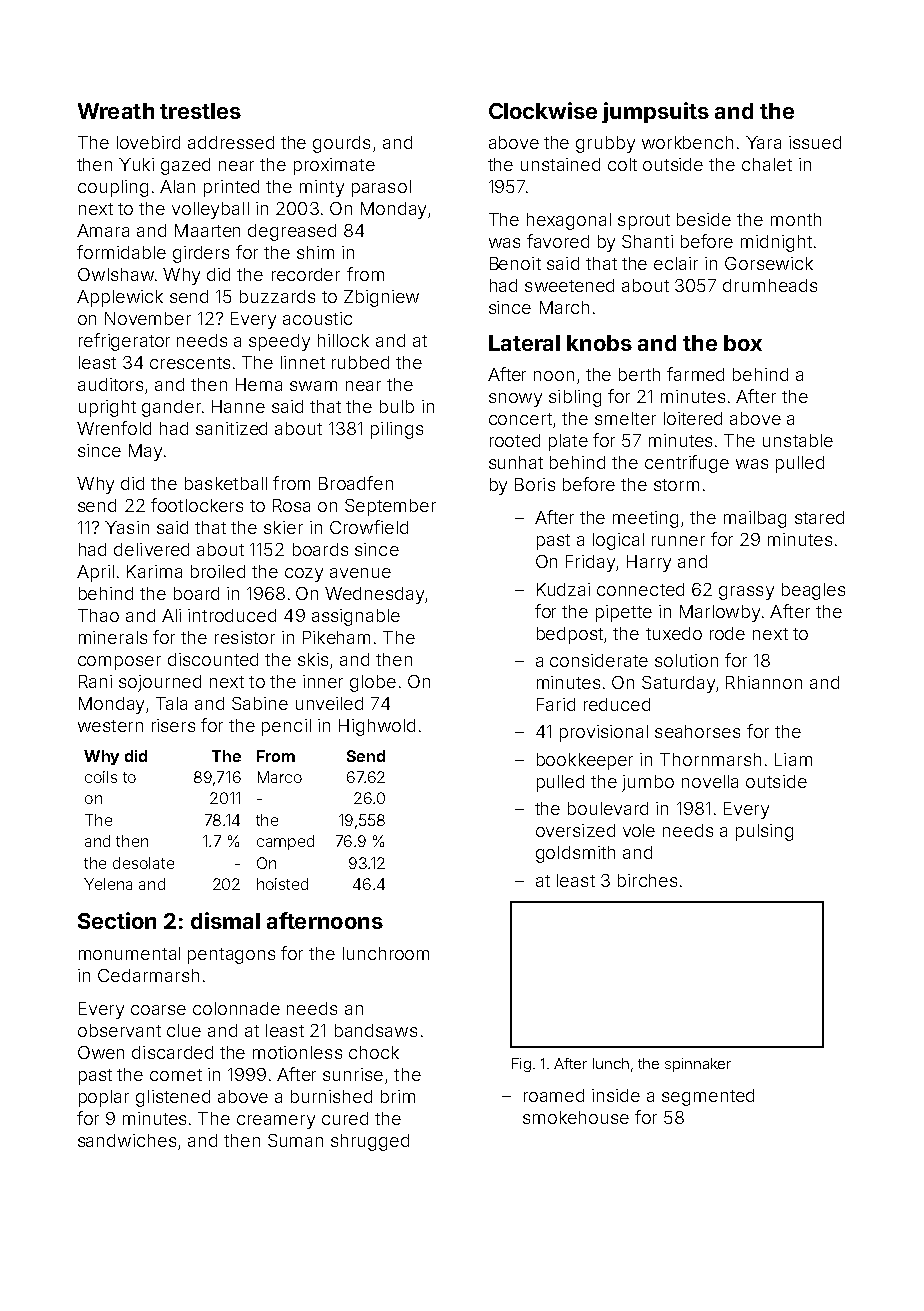 This image has height=1311, width=924. What do you see at coordinates (655, 112) in the image?
I see `jumpsuits` at bounding box center [655, 112].
